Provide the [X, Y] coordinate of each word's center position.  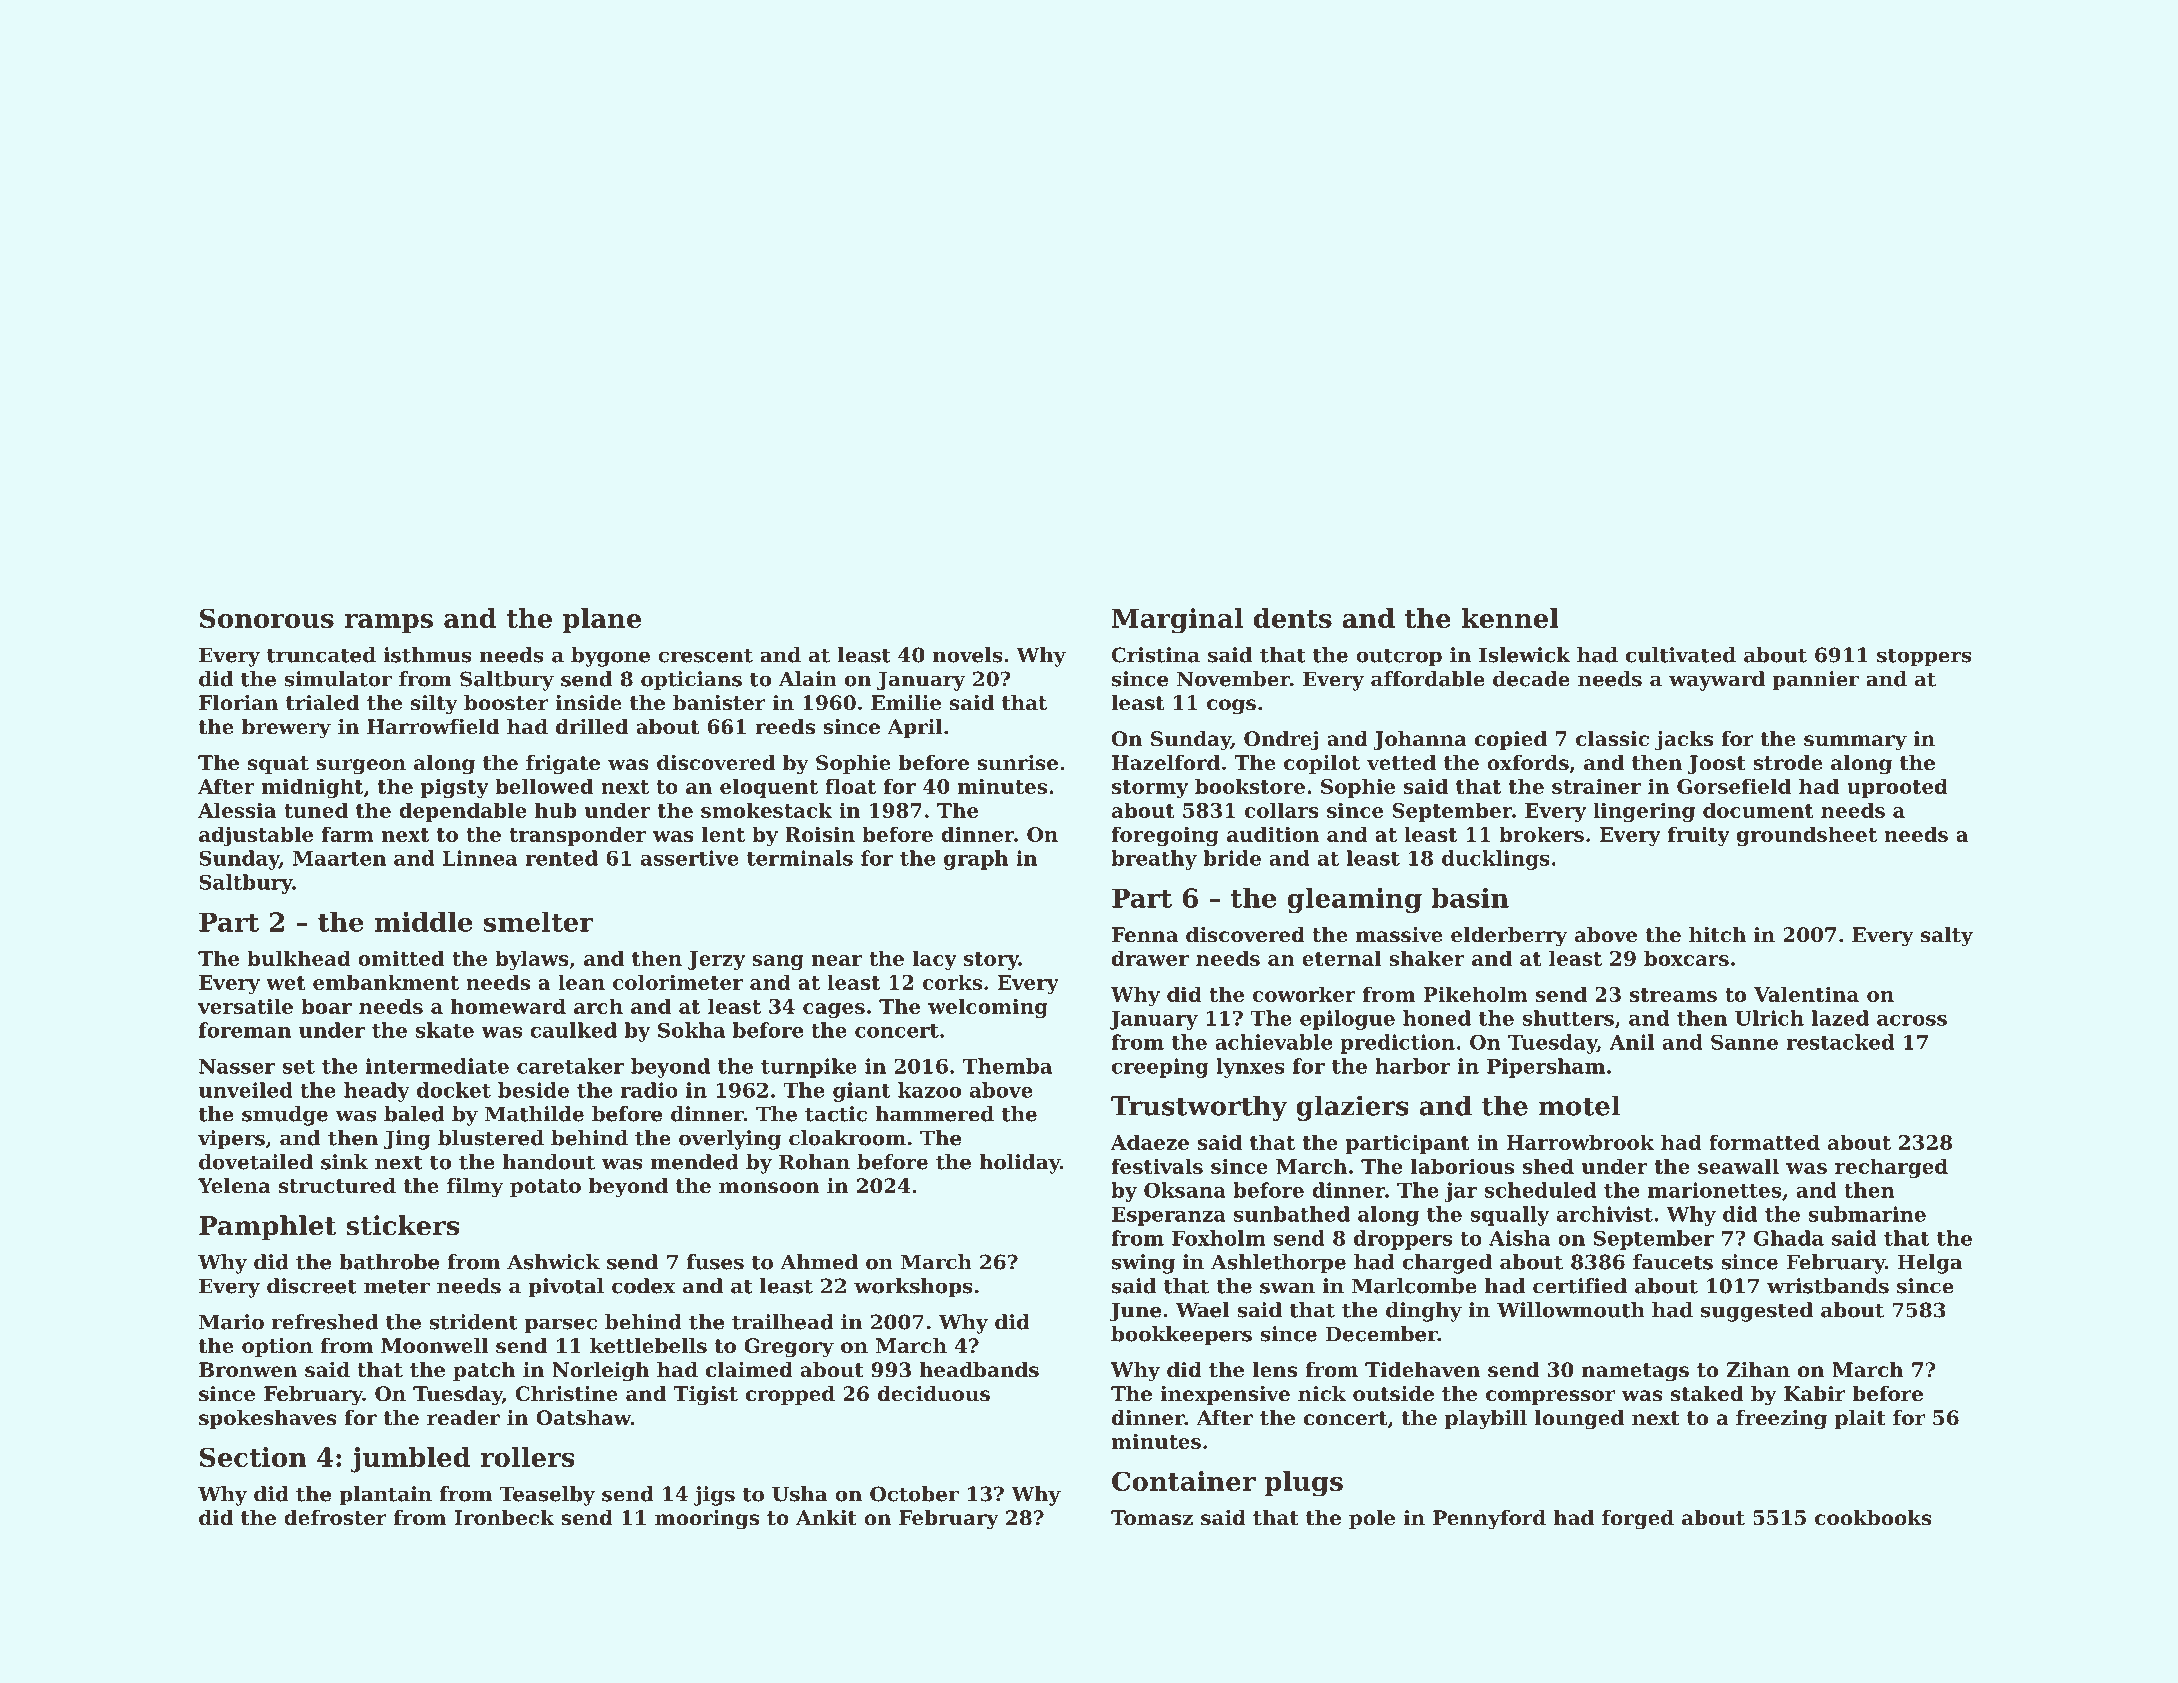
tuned [316, 810]
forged [1638, 1520]
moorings [707, 1520]
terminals [800, 858]
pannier [1815, 681]
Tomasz [1152, 1518]
